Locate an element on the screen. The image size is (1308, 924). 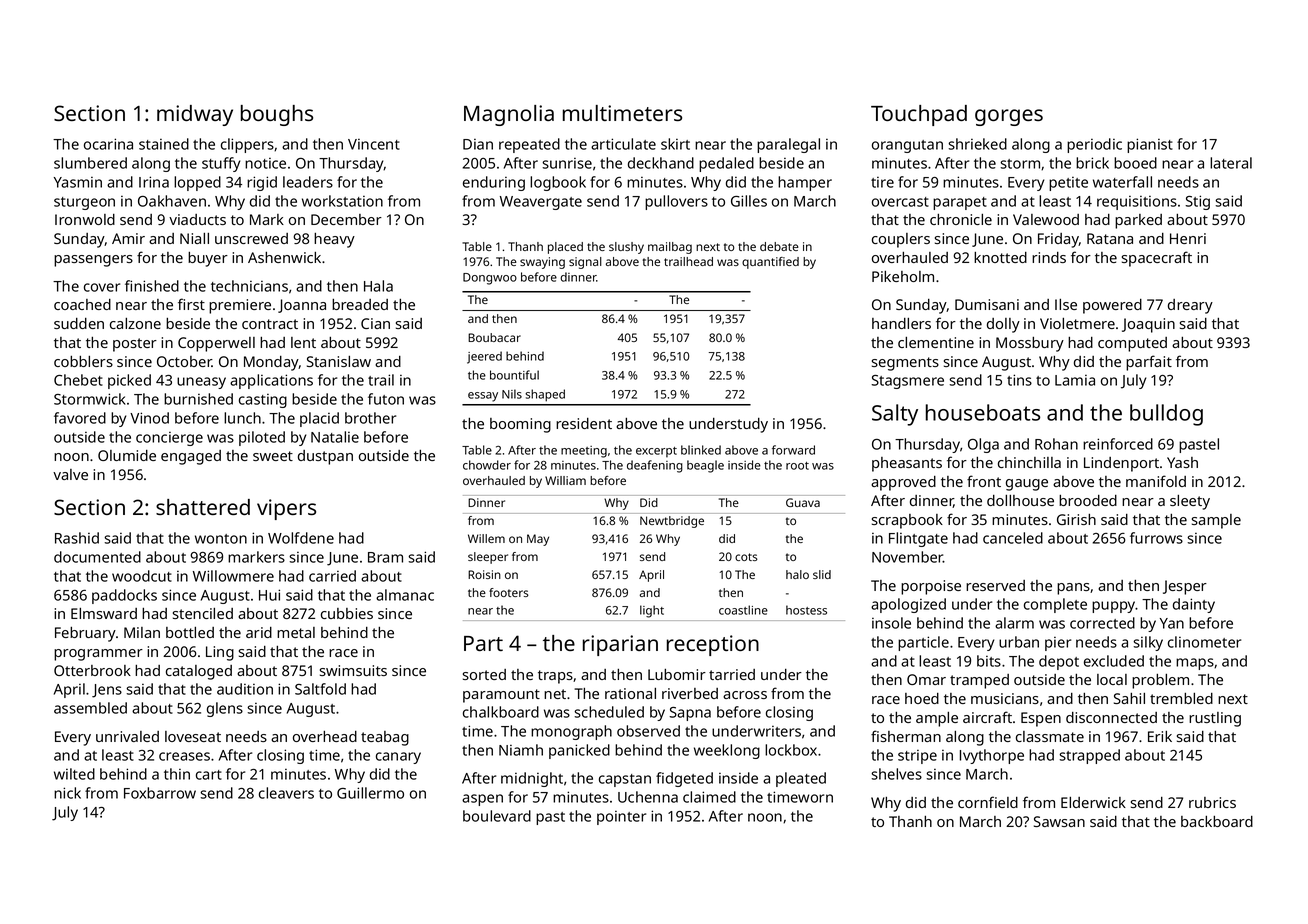
booed is located at coordinates (1135, 163).
